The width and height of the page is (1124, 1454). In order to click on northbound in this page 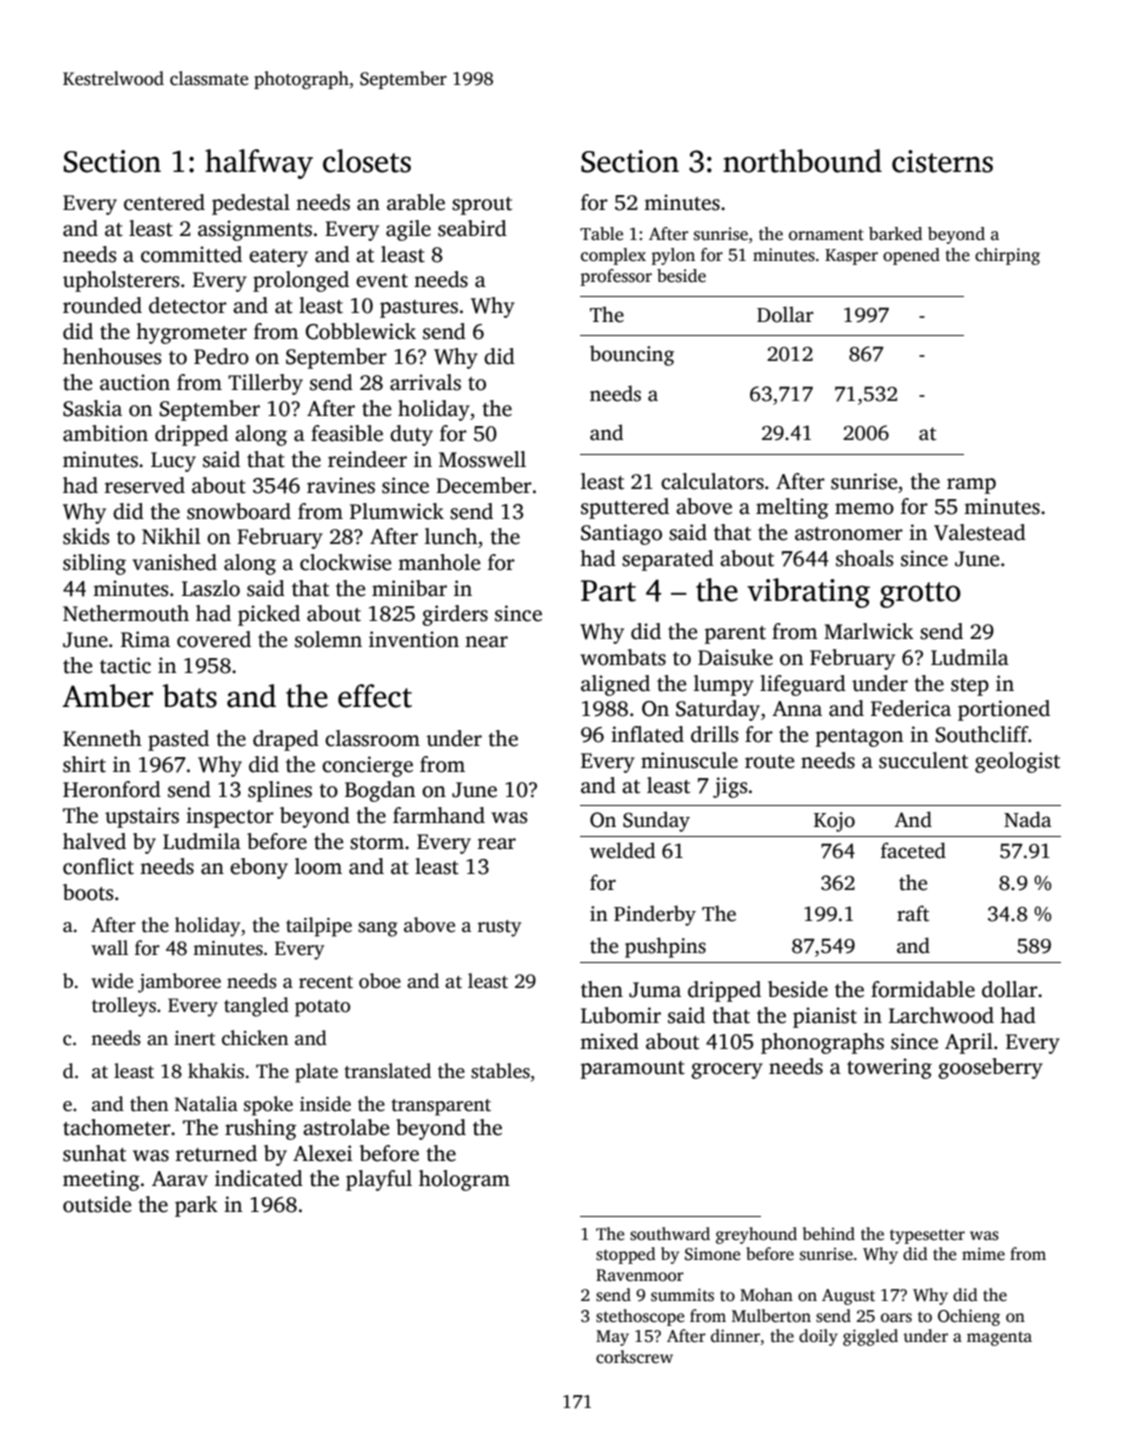, I will do `click(802, 161)`.
